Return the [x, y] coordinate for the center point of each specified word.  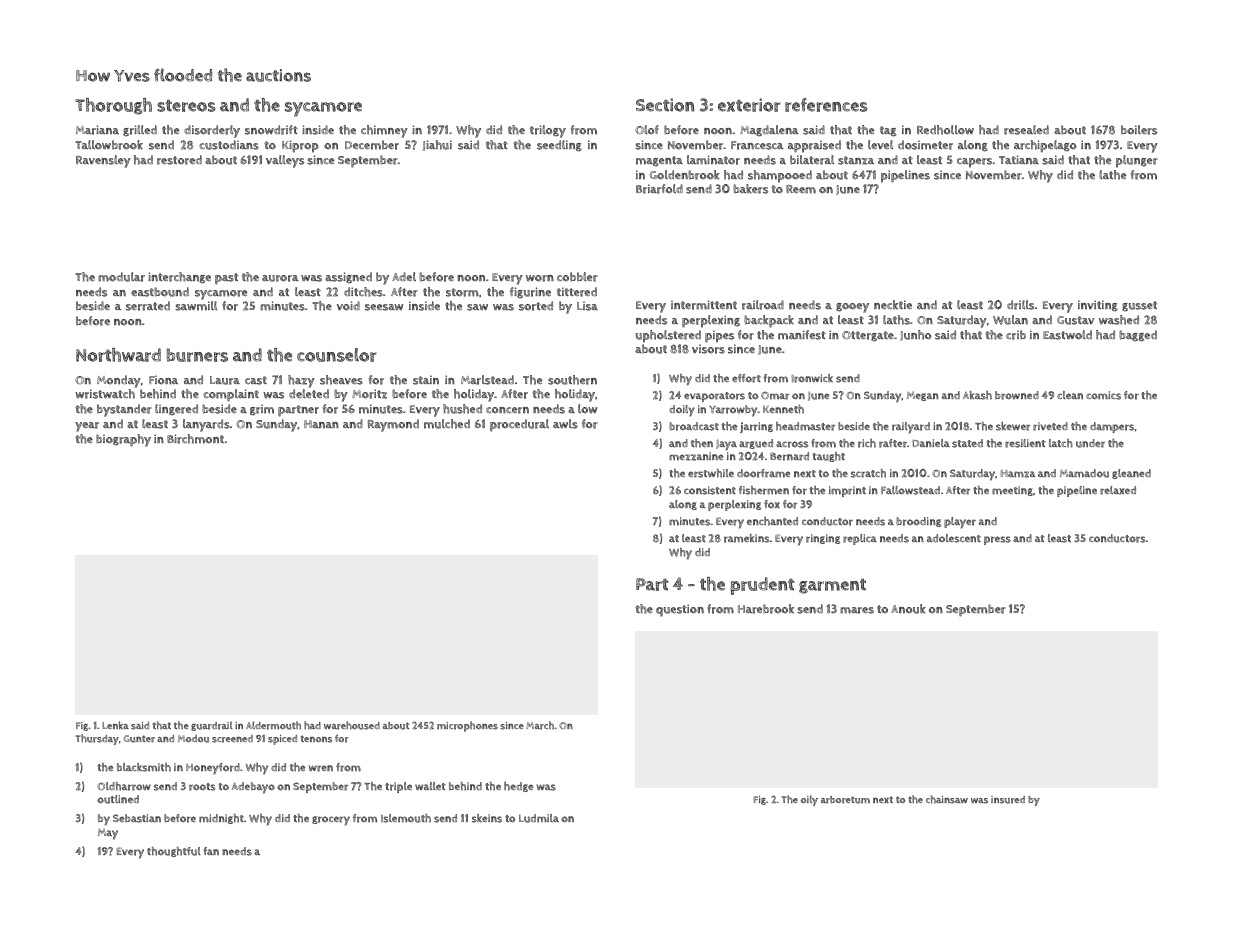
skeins [487, 818]
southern [572, 380]
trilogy [548, 131]
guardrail [212, 726]
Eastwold [1067, 335]
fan [211, 851]
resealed [1026, 130]
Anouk [908, 609]
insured [1008, 800]
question [680, 610]
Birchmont [195, 439]
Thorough [113, 106]
